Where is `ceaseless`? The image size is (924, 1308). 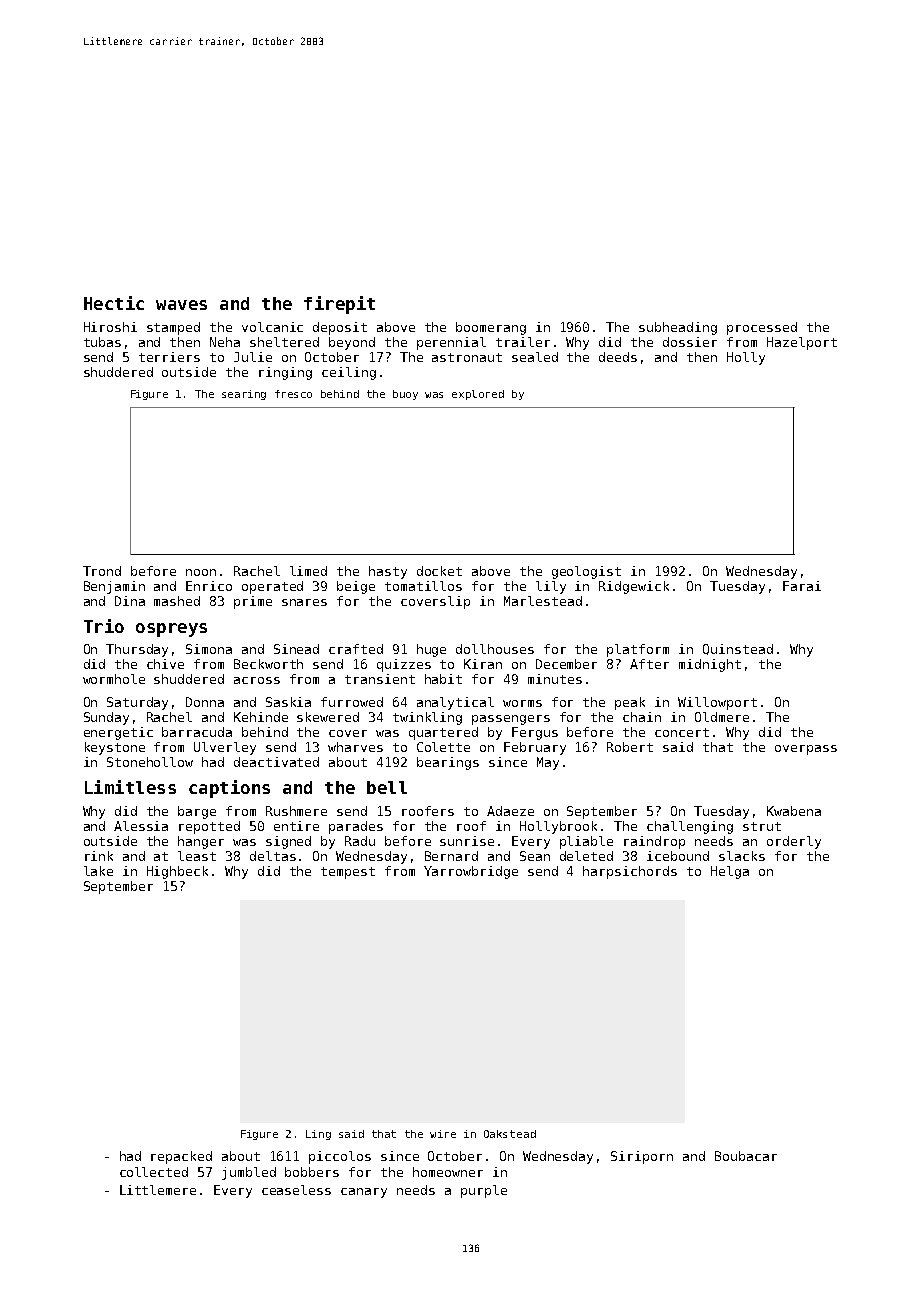
ceaseless is located at coordinates (296, 1190).
